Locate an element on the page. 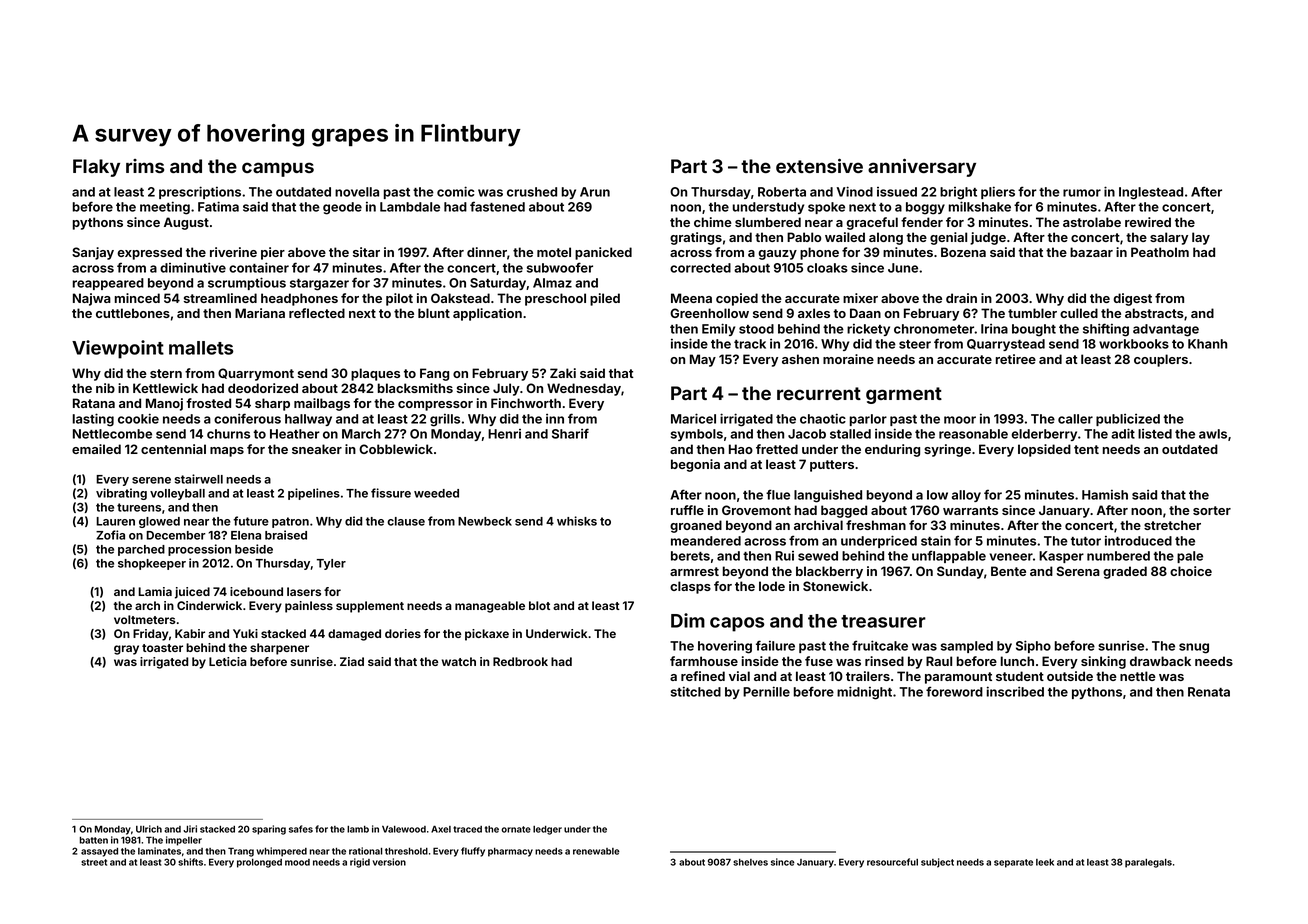 The image size is (1308, 924). batten is located at coordinates (94, 840).
